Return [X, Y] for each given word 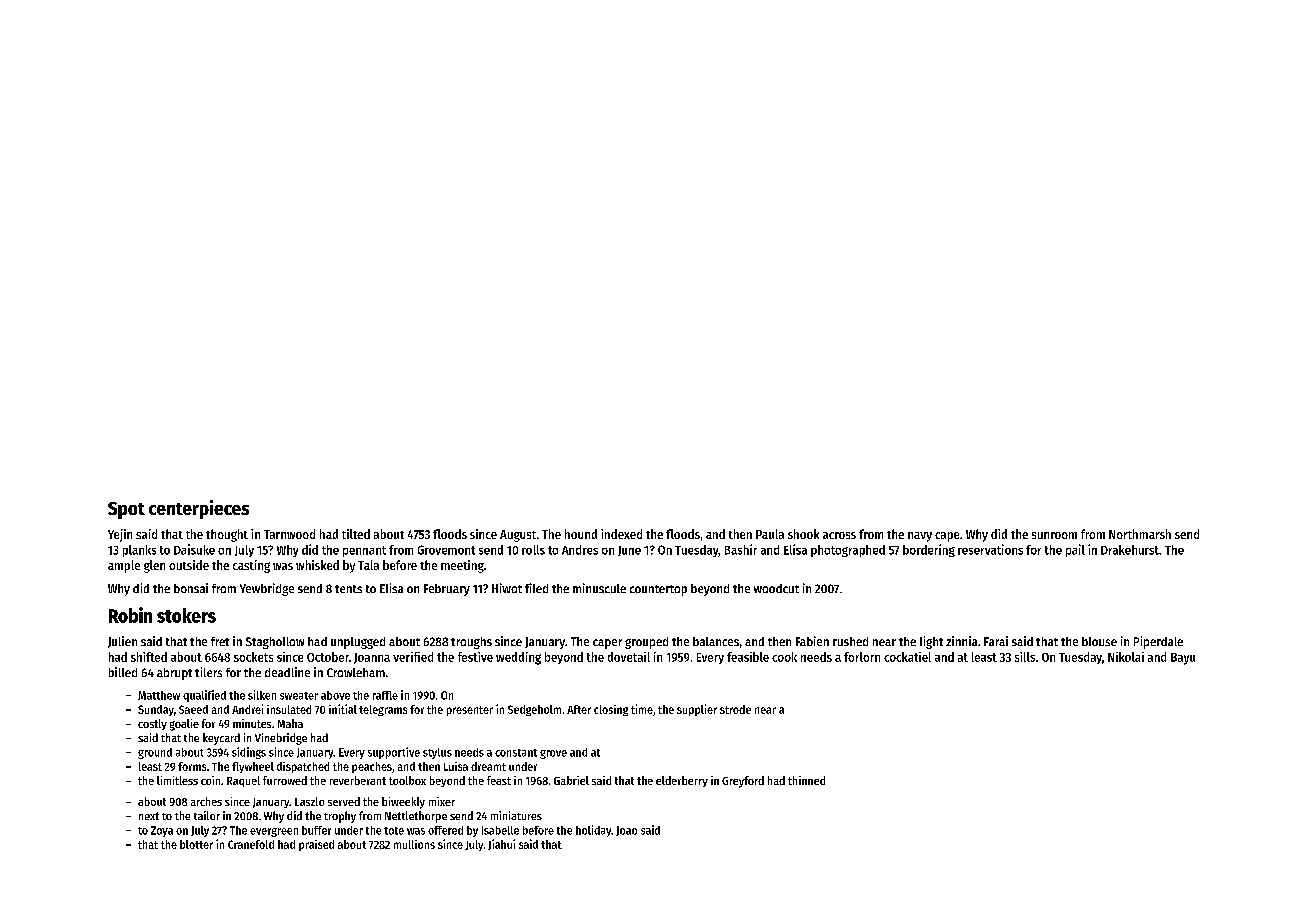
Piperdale [1158, 642]
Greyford [743, 782]
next [149, 816]
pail [1075, 550]
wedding [518, 658]
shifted [149, 657]
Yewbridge [267, 589]
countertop [658, 590]
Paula [770, 534]
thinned [806, 780]
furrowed [285, 780]
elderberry [682, 781]
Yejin [120, 535]
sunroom [1054, 535]
